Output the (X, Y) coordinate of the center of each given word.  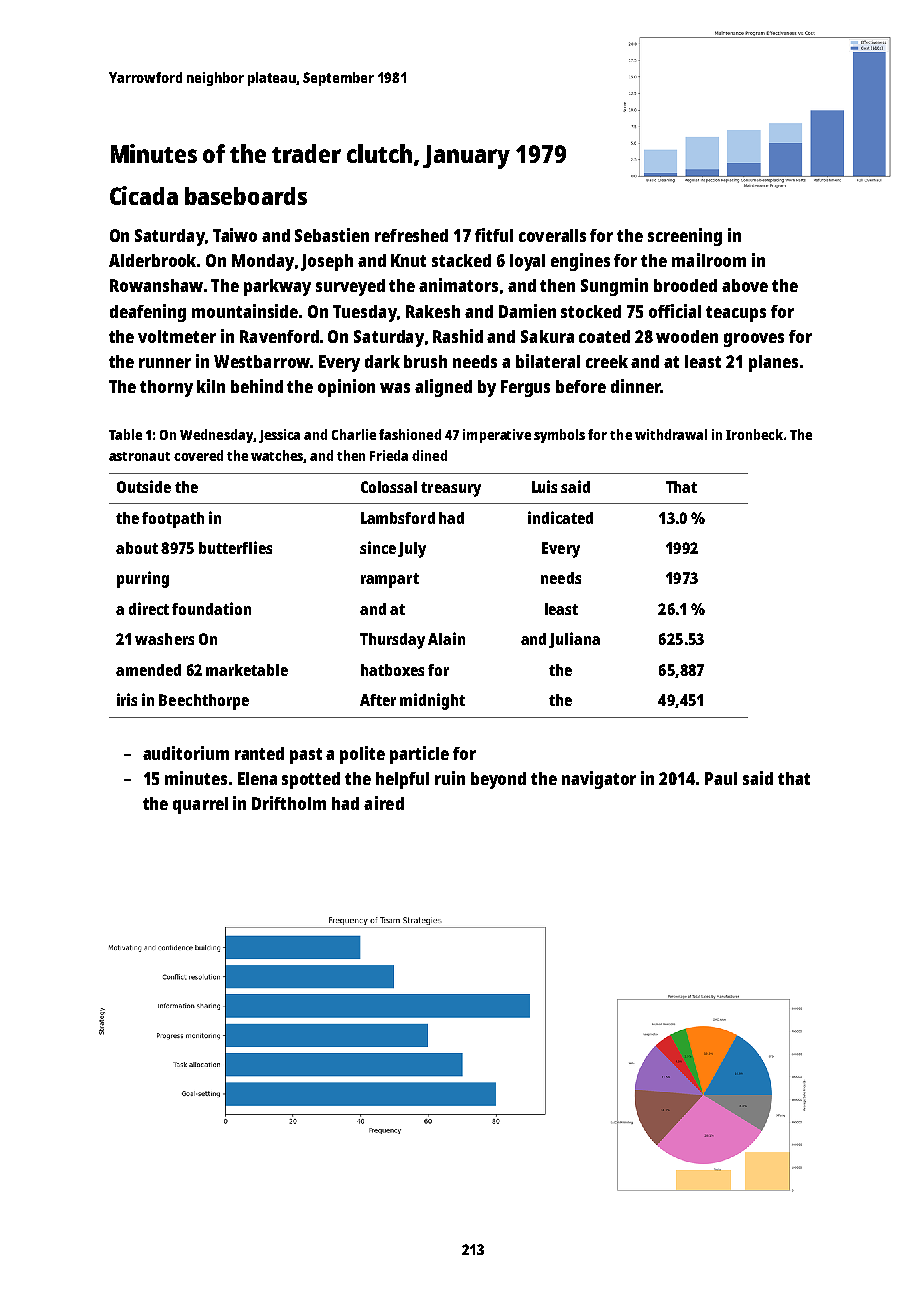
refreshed (411, 235)
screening (685, 237)
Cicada (144, 195)
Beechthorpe (204, 702)
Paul (721, 778)
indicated (560, 517)
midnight (432, 701)
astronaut (139, 456)
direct (149, 608)
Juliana (574, 640)
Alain (446, 638)
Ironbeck (754, 434)
